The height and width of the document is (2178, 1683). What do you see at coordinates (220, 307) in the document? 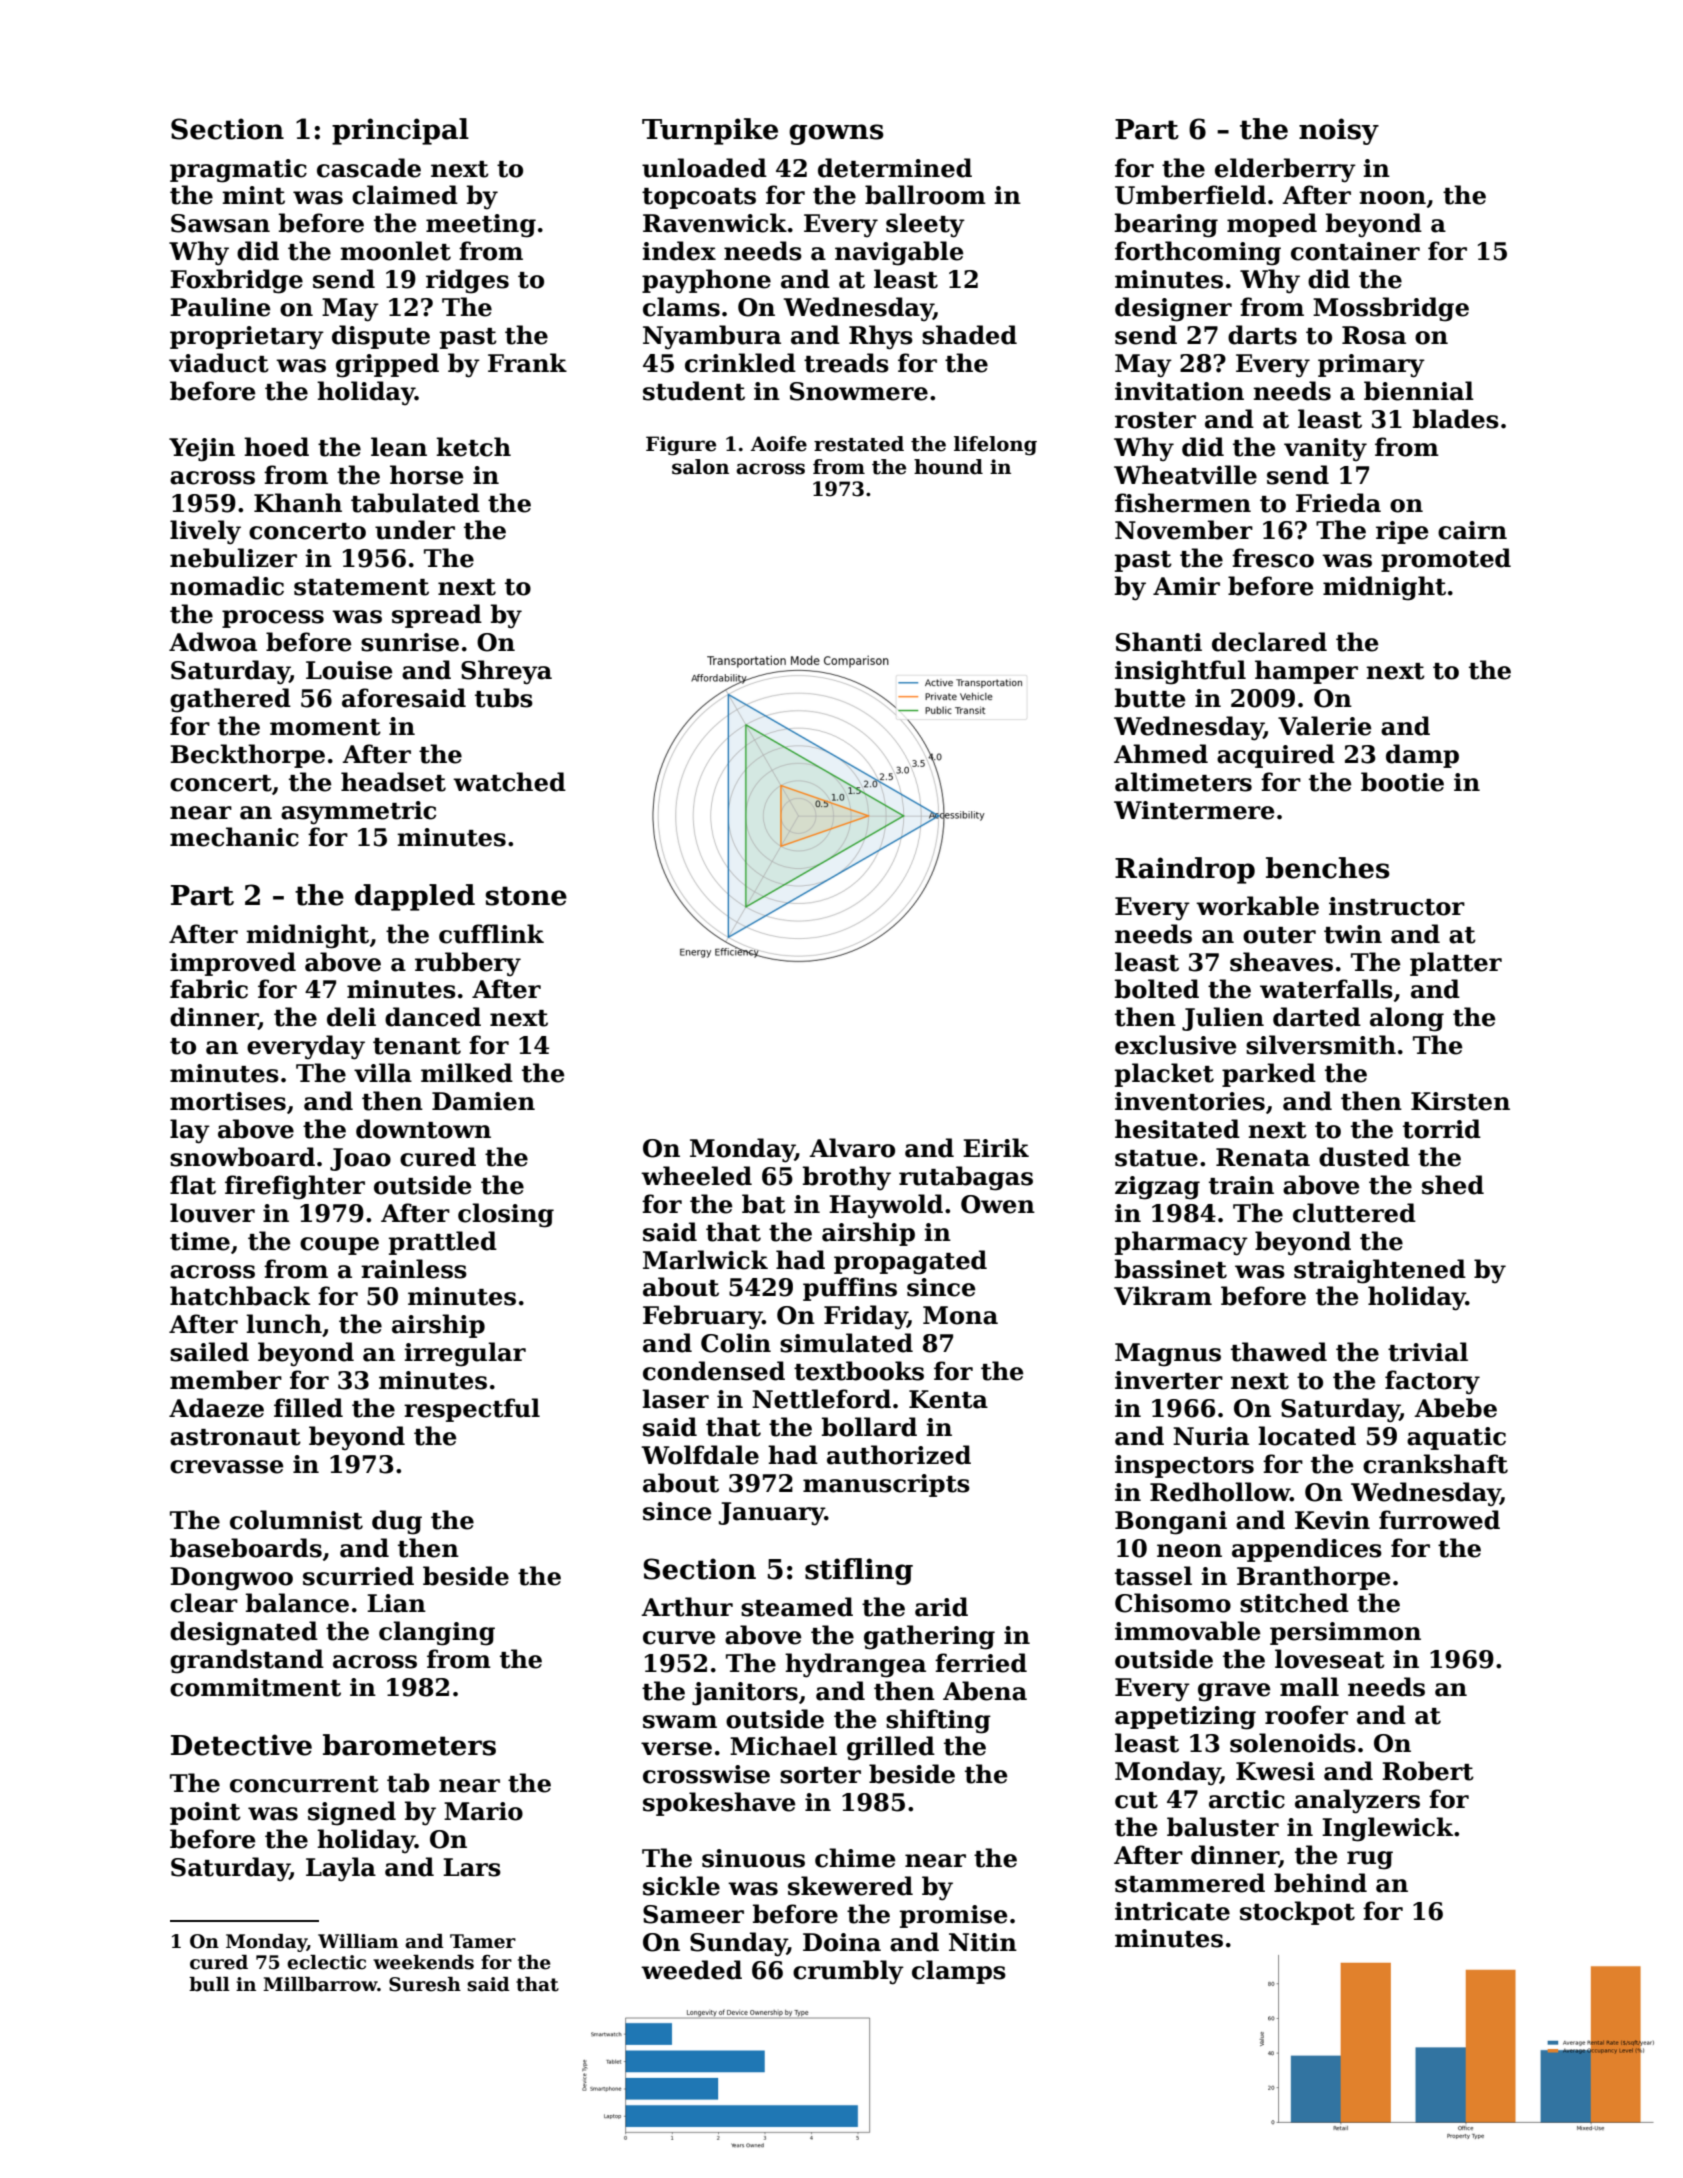
I see `Pauline` at bounding box center [220, 307].
